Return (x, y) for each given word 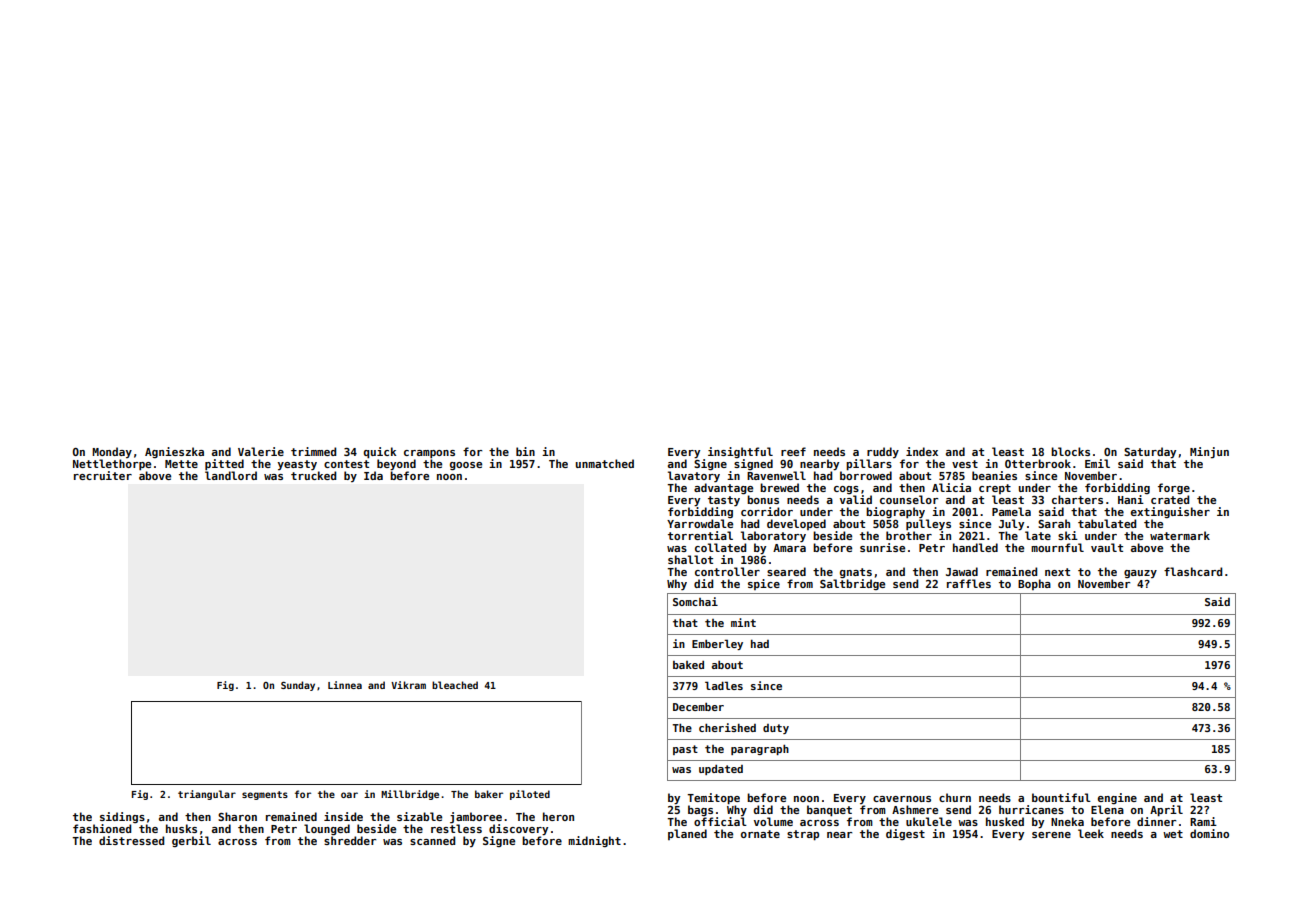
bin (525, 451)
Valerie (261, 451)
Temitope (713, 799)
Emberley (717, 644)
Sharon (237, 816)
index (922, 451)
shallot (690, 559)
